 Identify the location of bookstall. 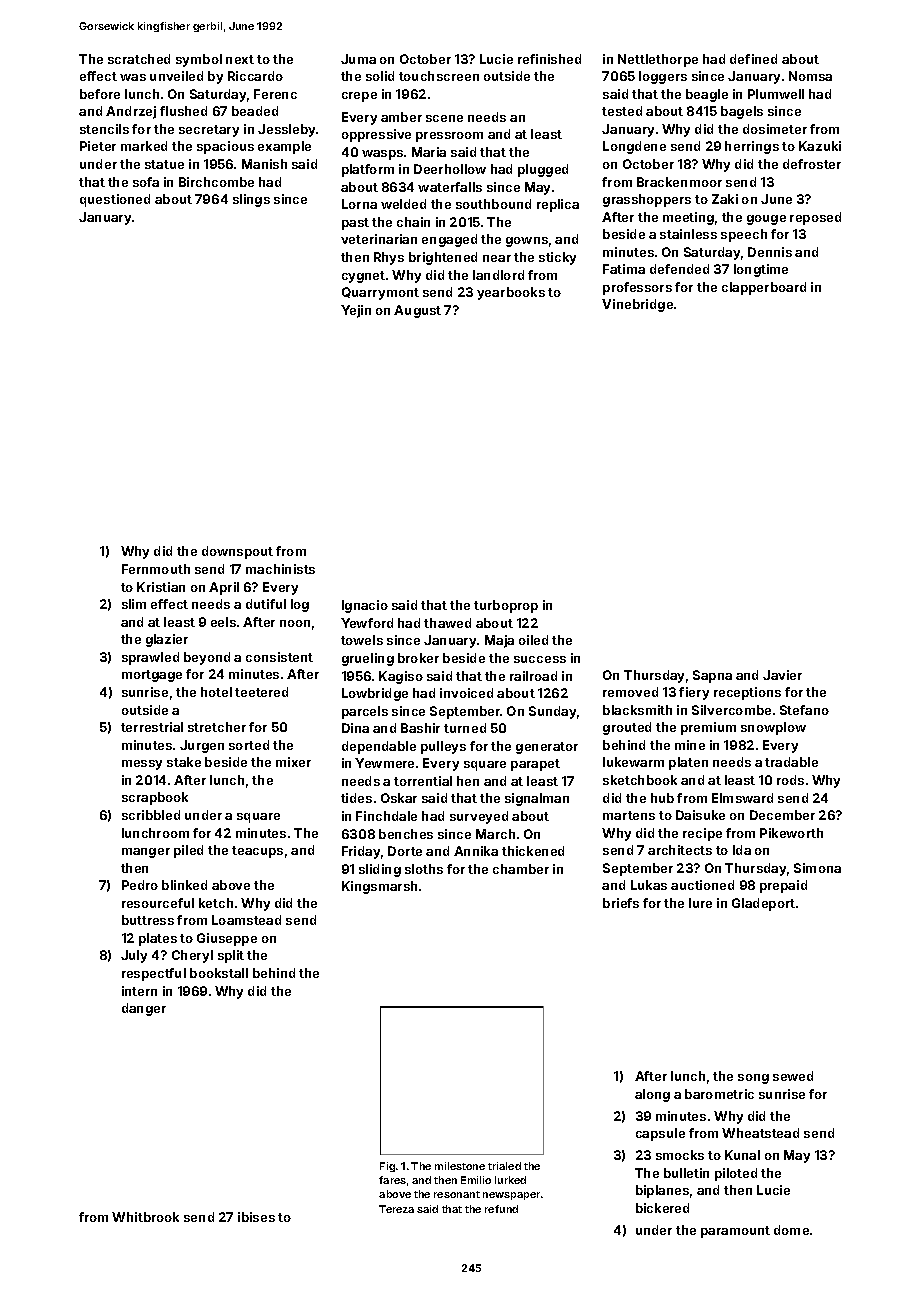
(219, 973).
